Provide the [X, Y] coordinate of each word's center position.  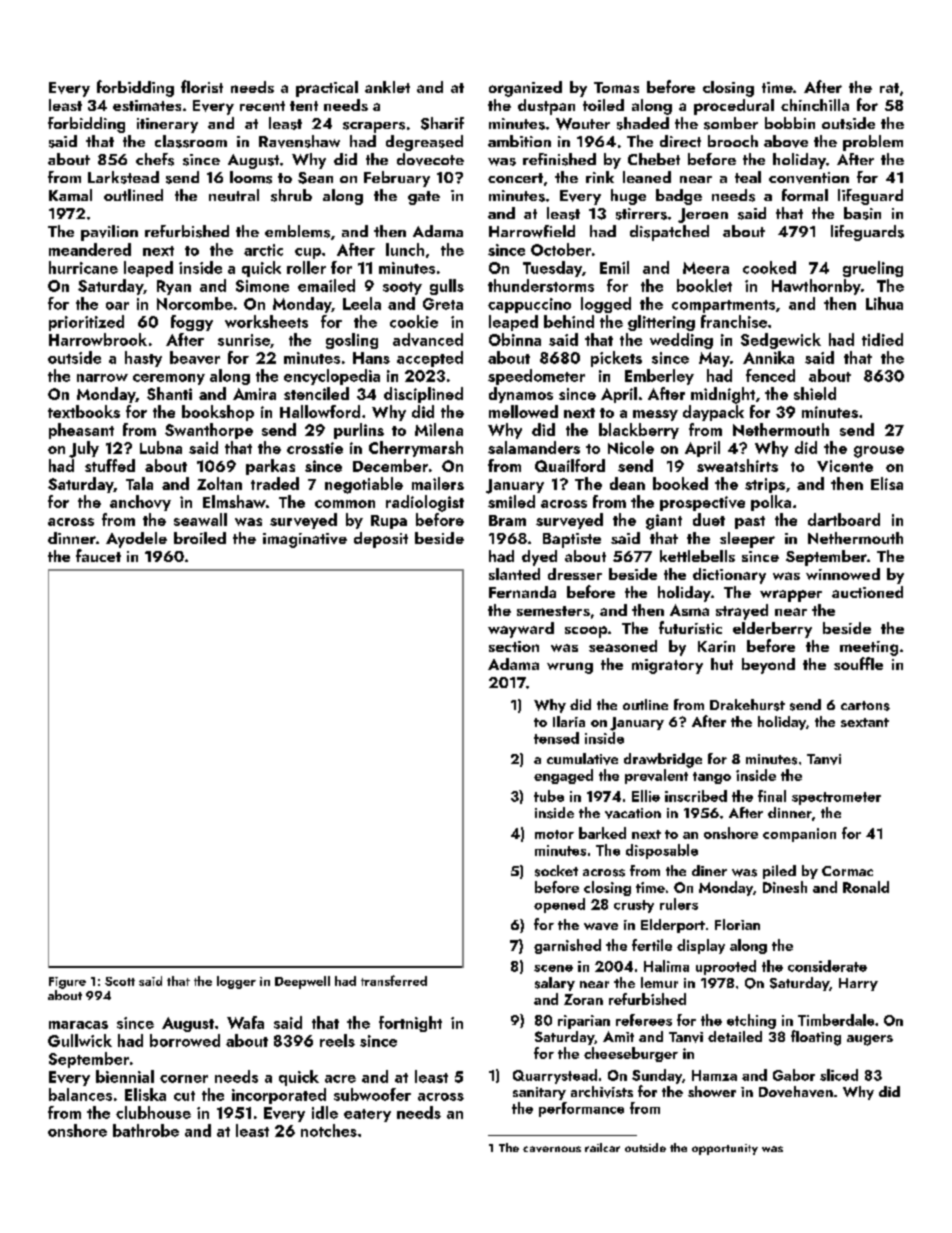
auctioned [867, 592]
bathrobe [146, 1130]
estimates [147, 105]
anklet [387, 87]
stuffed [110, 465]
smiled [511, 501]
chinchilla [815, 105]
